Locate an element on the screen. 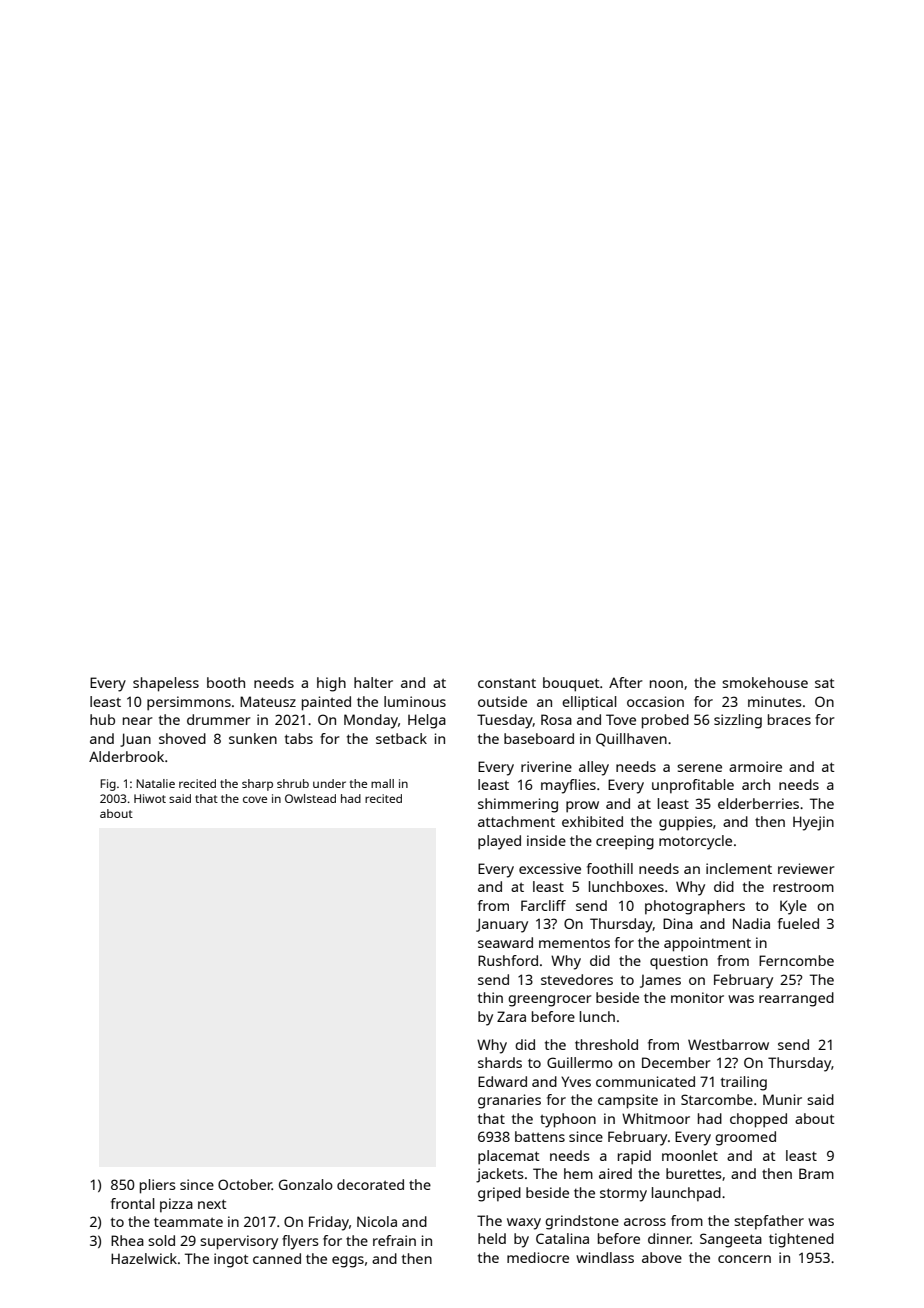 The height and width of the screenshot is (1308, 924). constant is located at coordinates (507, 683).
